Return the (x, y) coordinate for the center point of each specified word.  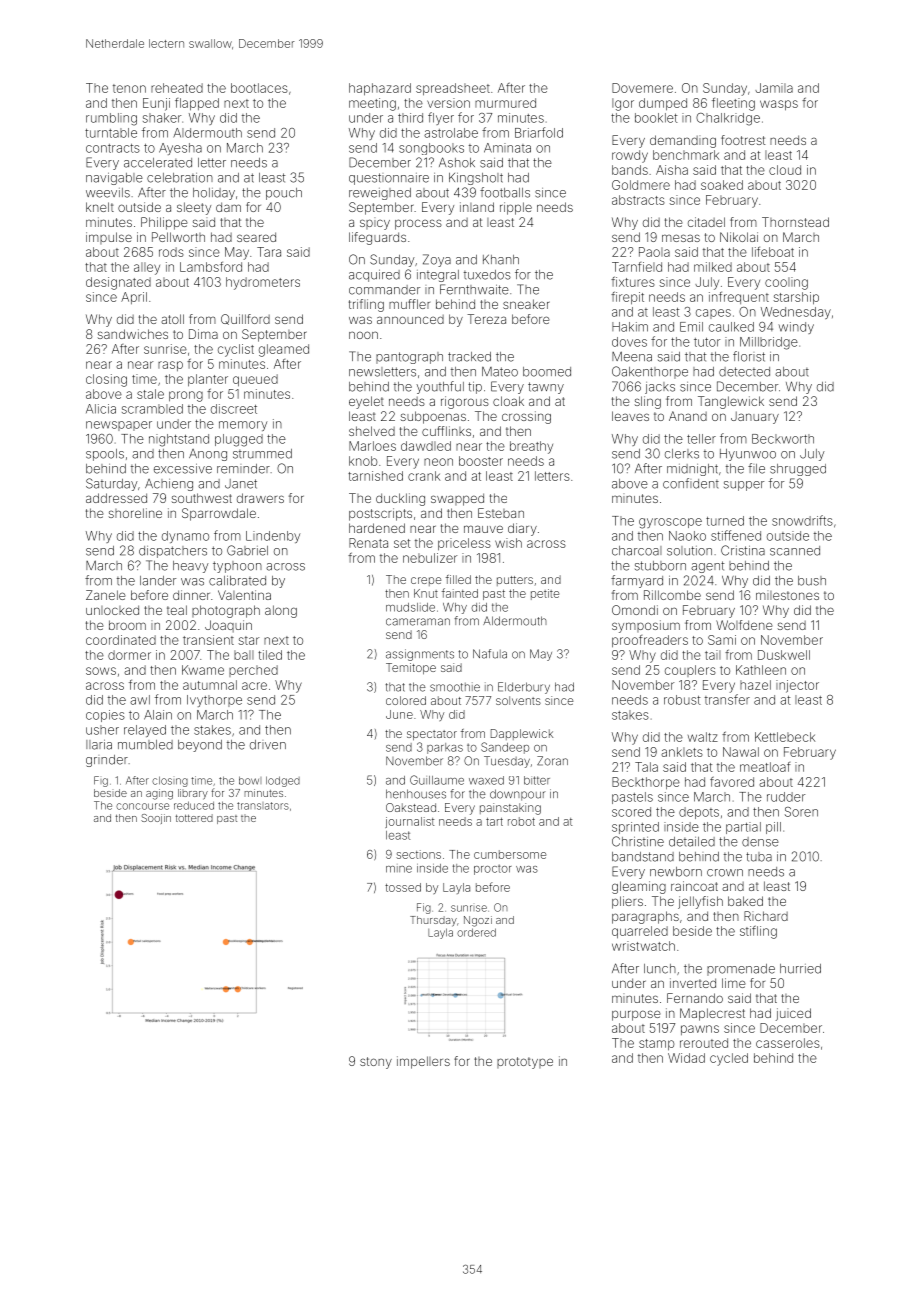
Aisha (672, 170)
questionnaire (389, 179)
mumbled (145, 745)
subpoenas (433, 417)
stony (376, 1063)
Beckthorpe (646, 783)
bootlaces (259, 88)
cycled (729, 1059)
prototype (525, 1063)
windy (796, 328)
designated (118, 283)
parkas (445, 748)
